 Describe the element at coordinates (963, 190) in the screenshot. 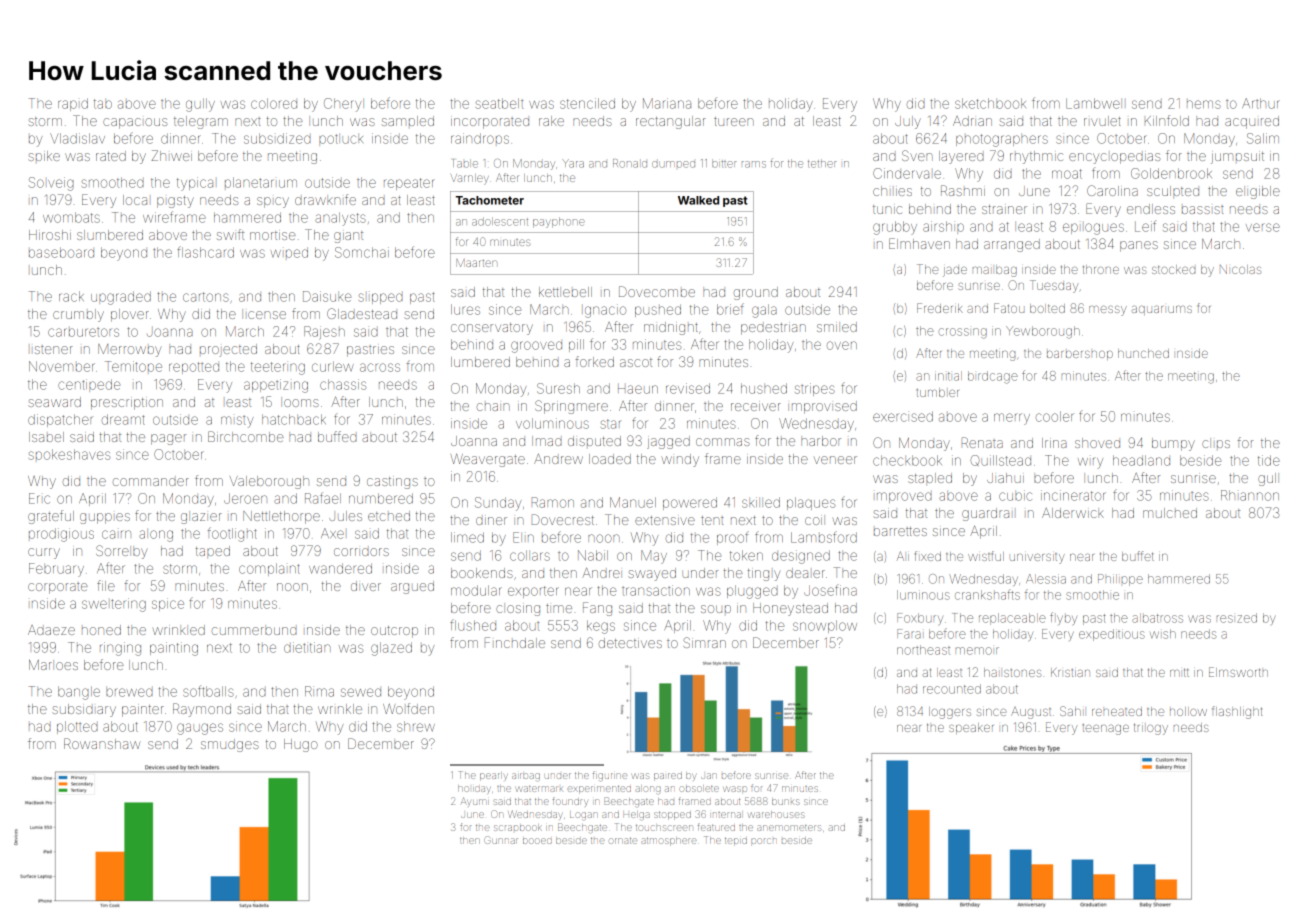

I see `Rashmi` at that location.
